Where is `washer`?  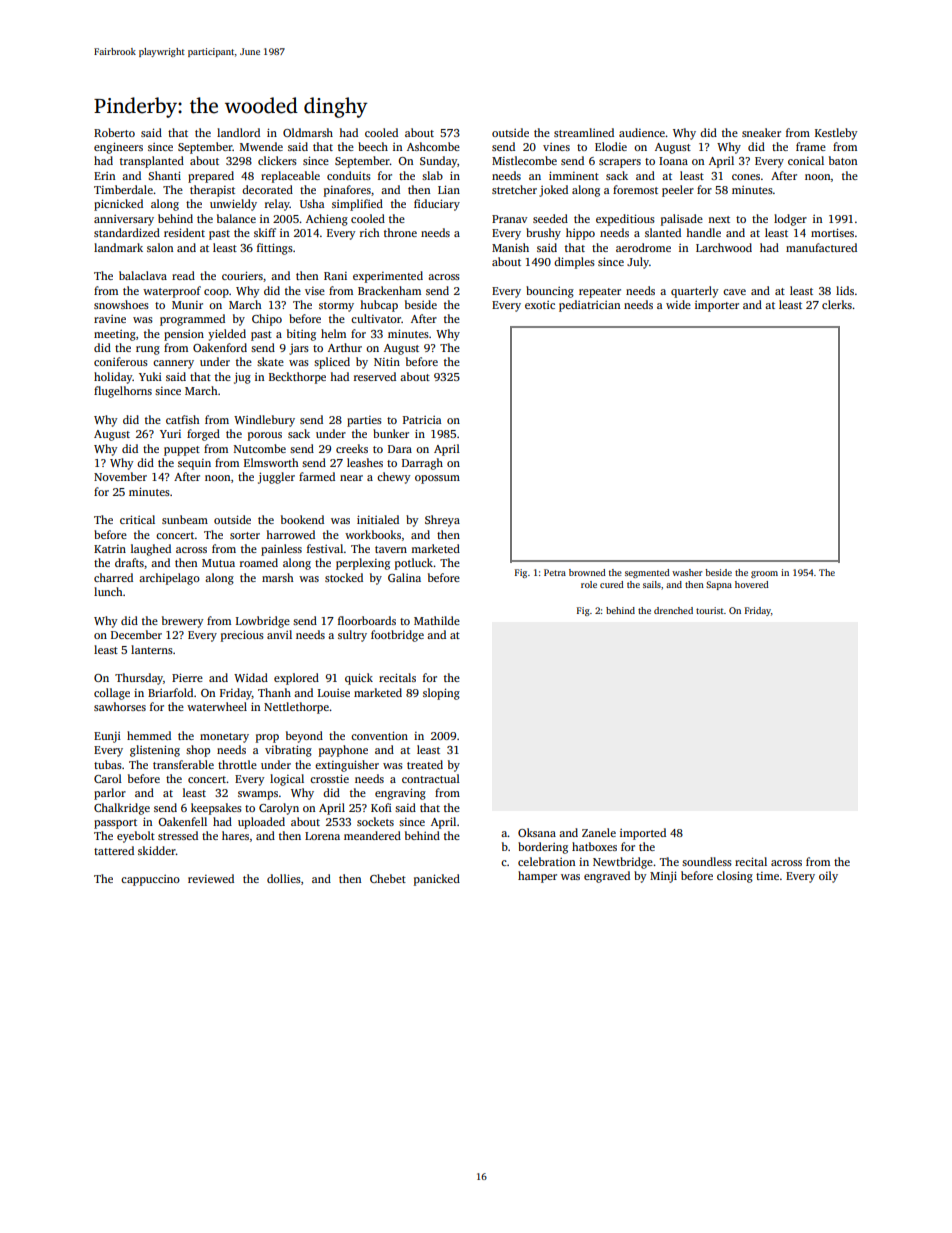
washer is located at coordinates (687, 572).
